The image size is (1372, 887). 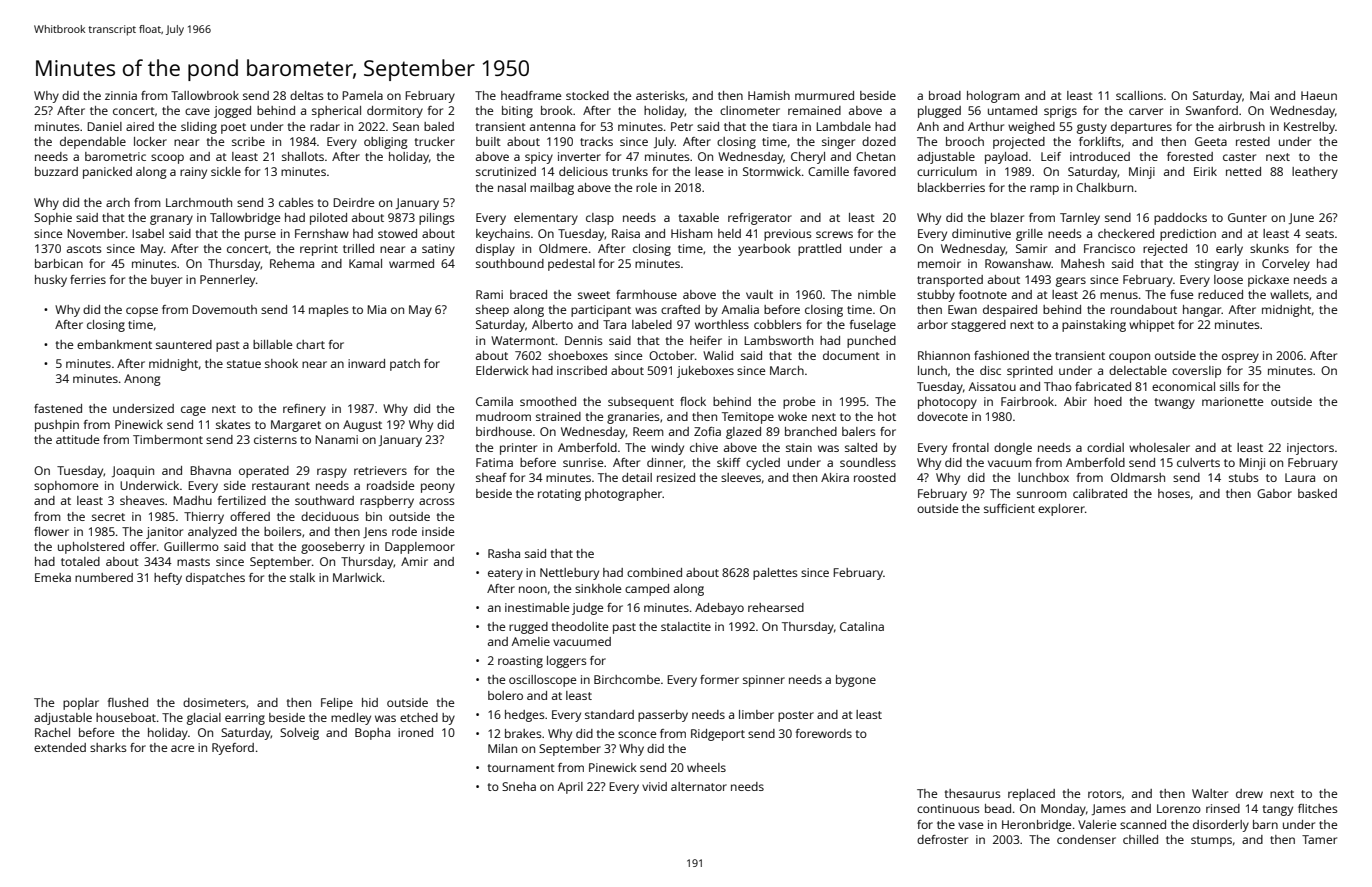 I want to click on cobblers, so click(x=778, y=324).
